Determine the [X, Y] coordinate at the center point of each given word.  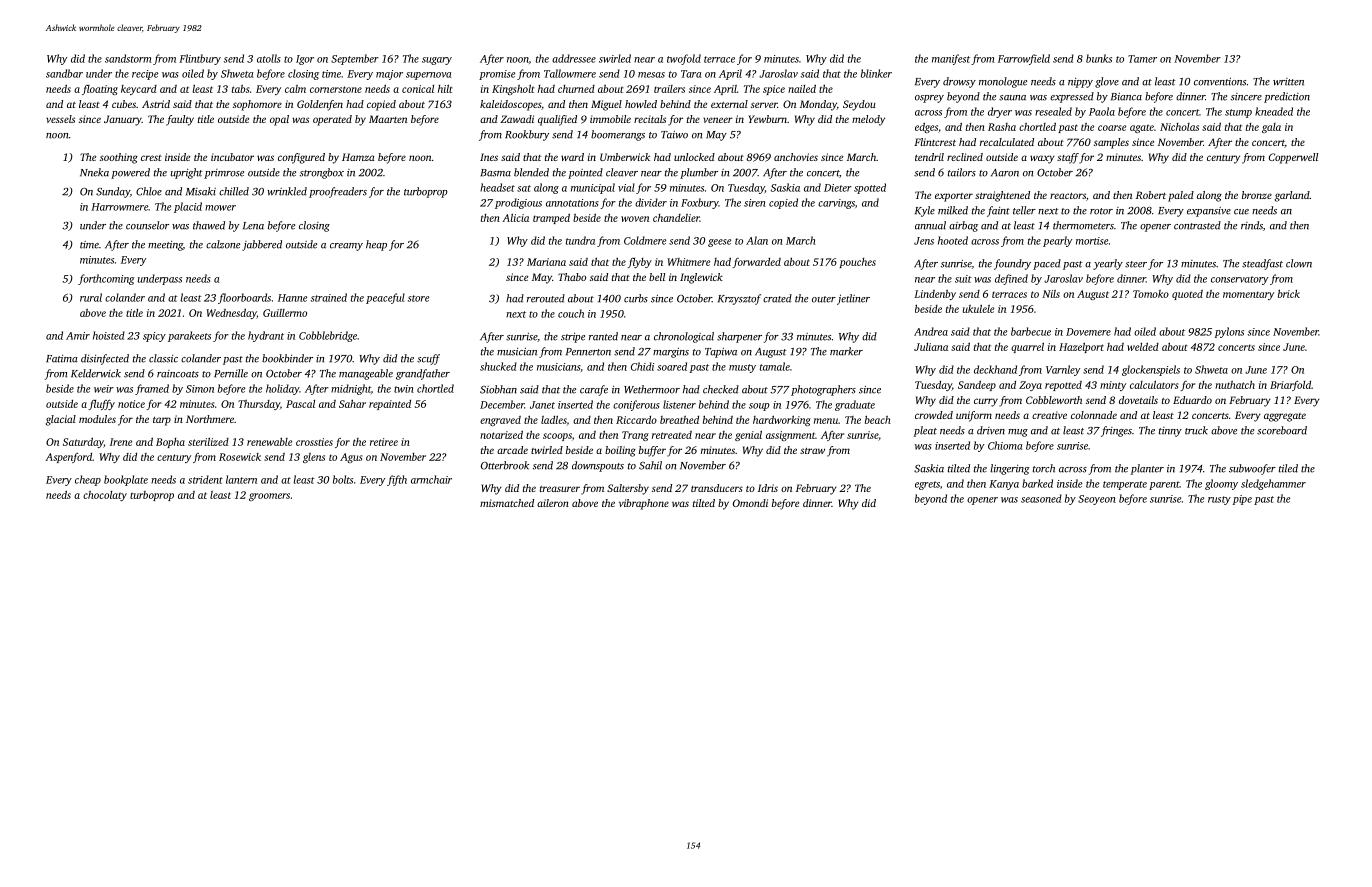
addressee [574, 58]
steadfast [1262, 264]
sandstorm [128, 58]
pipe [1242, 500]
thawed [209, 225]
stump [1238, 113]
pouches [857, 263]
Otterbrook [505, 465]
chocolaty [105, 496]
